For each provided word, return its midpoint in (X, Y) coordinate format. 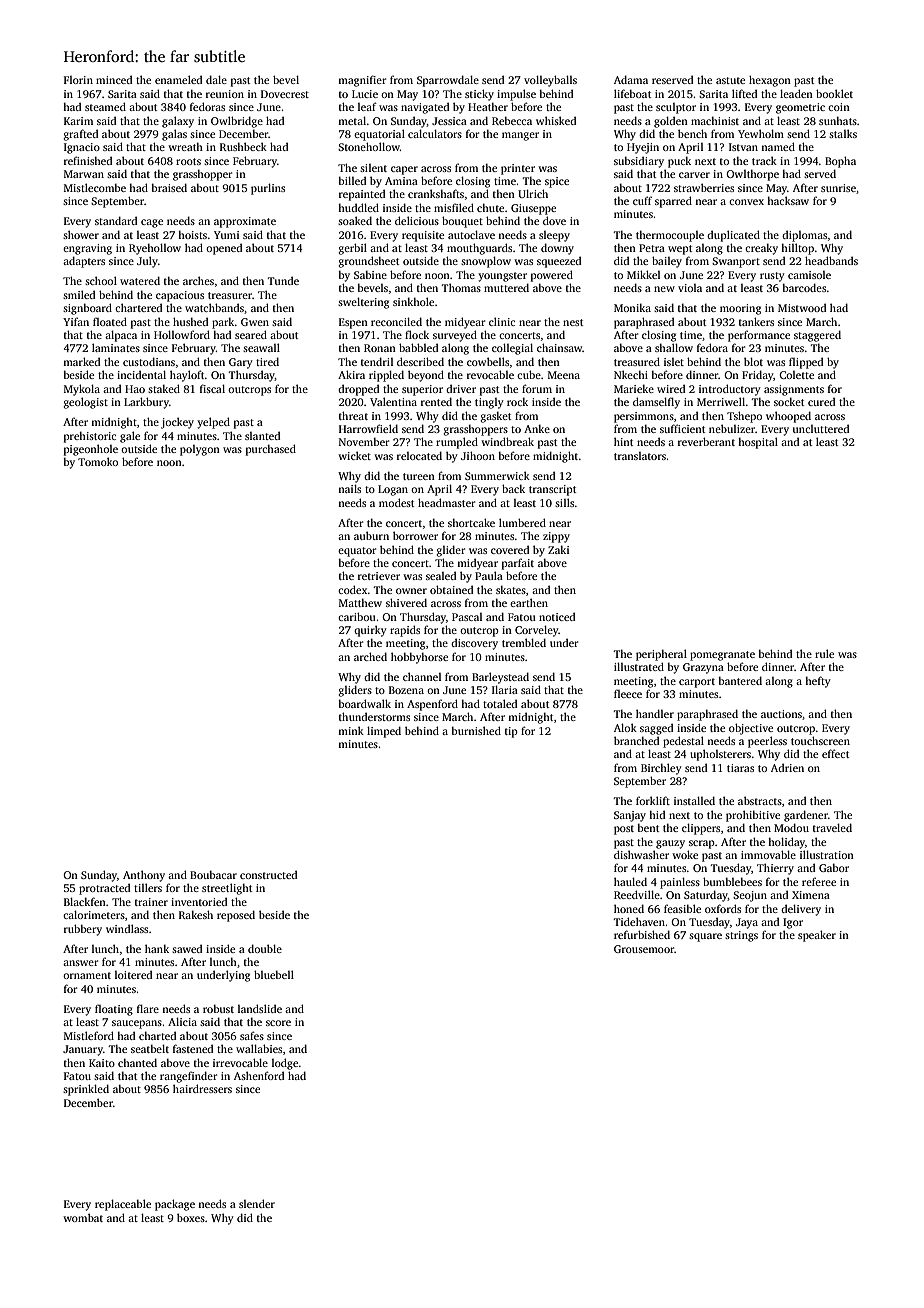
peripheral (661, 655)
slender (257, 1203)
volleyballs (550, 81)
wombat (83, 1217)
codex (353, 589)
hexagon (770, 81)
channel (422, 676)
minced (114, 80)
